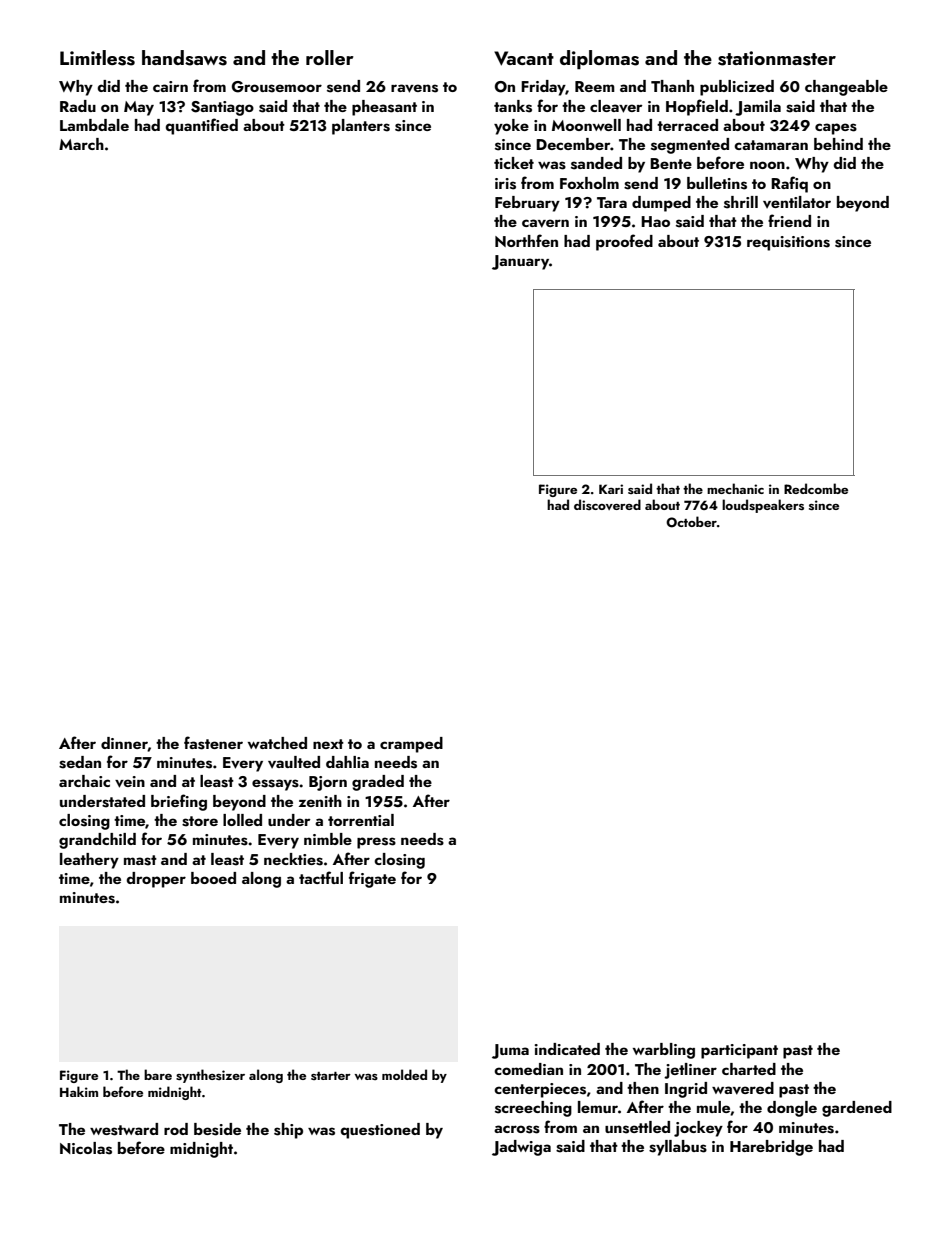  What do you see at coordinates (599, 59) in the screenshot?
I see `diplomas` at bounding box center [599, 59].
